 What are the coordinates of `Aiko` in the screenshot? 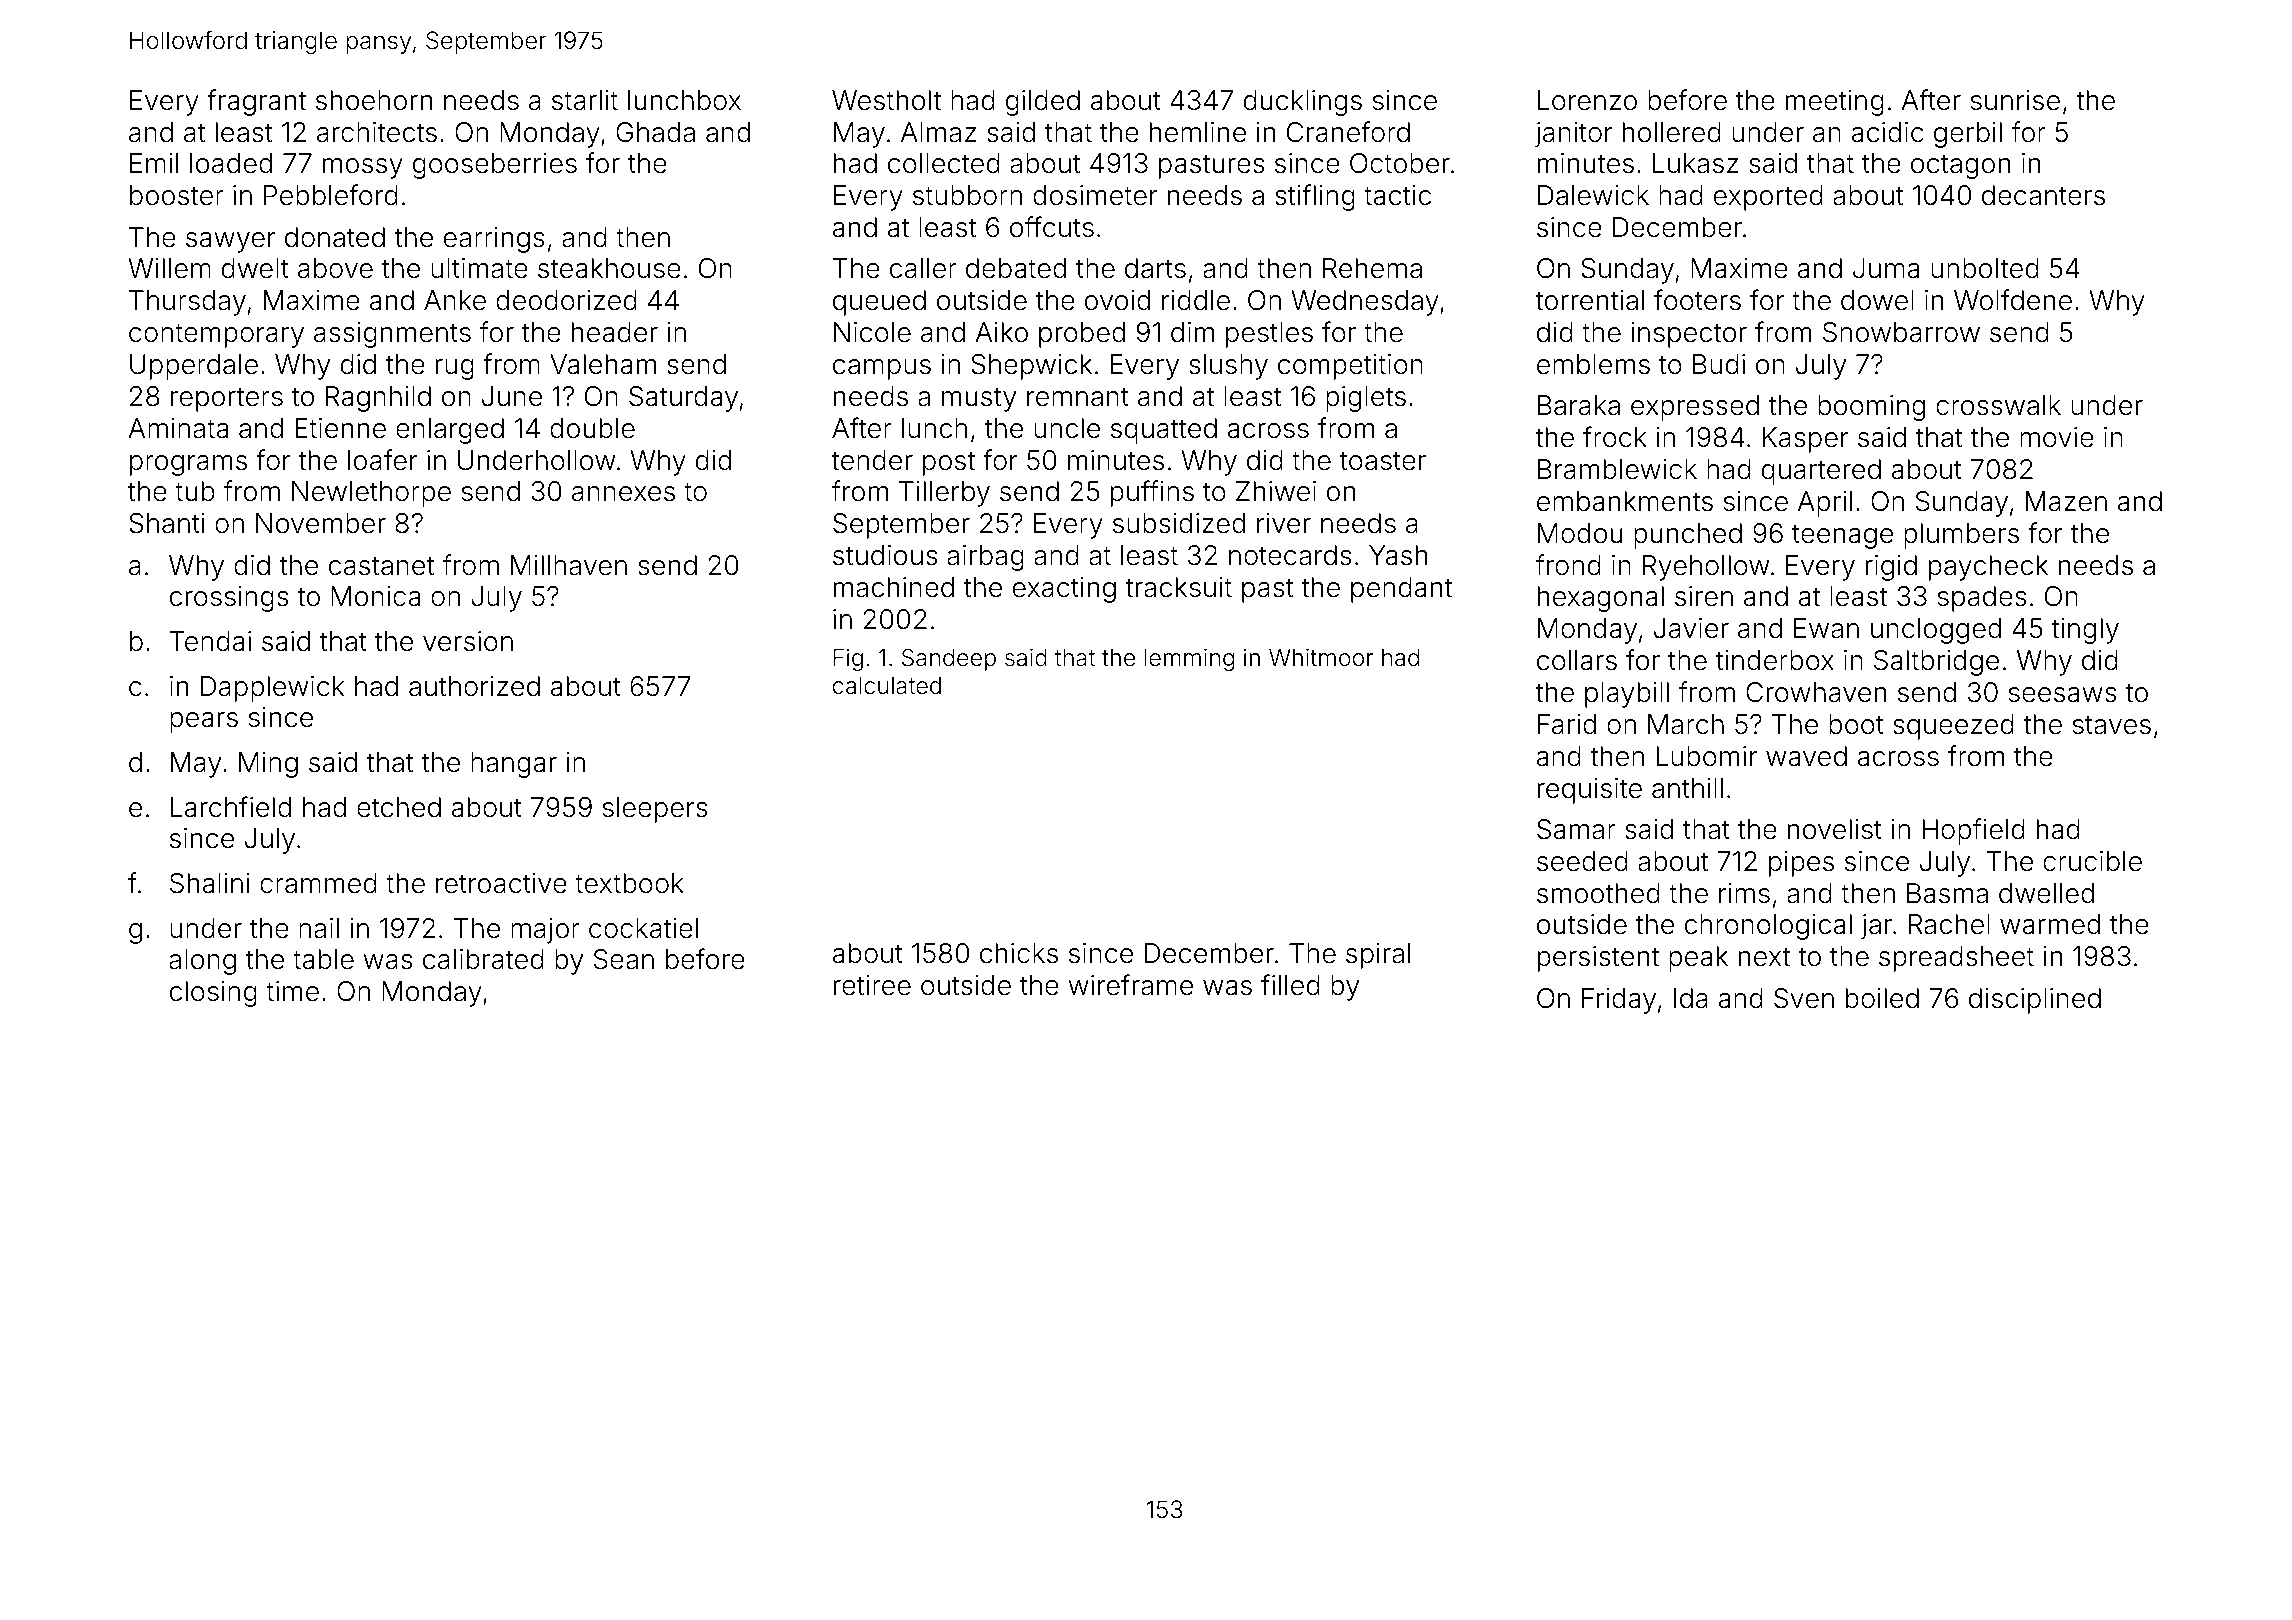 It's located at (1001, 332).
